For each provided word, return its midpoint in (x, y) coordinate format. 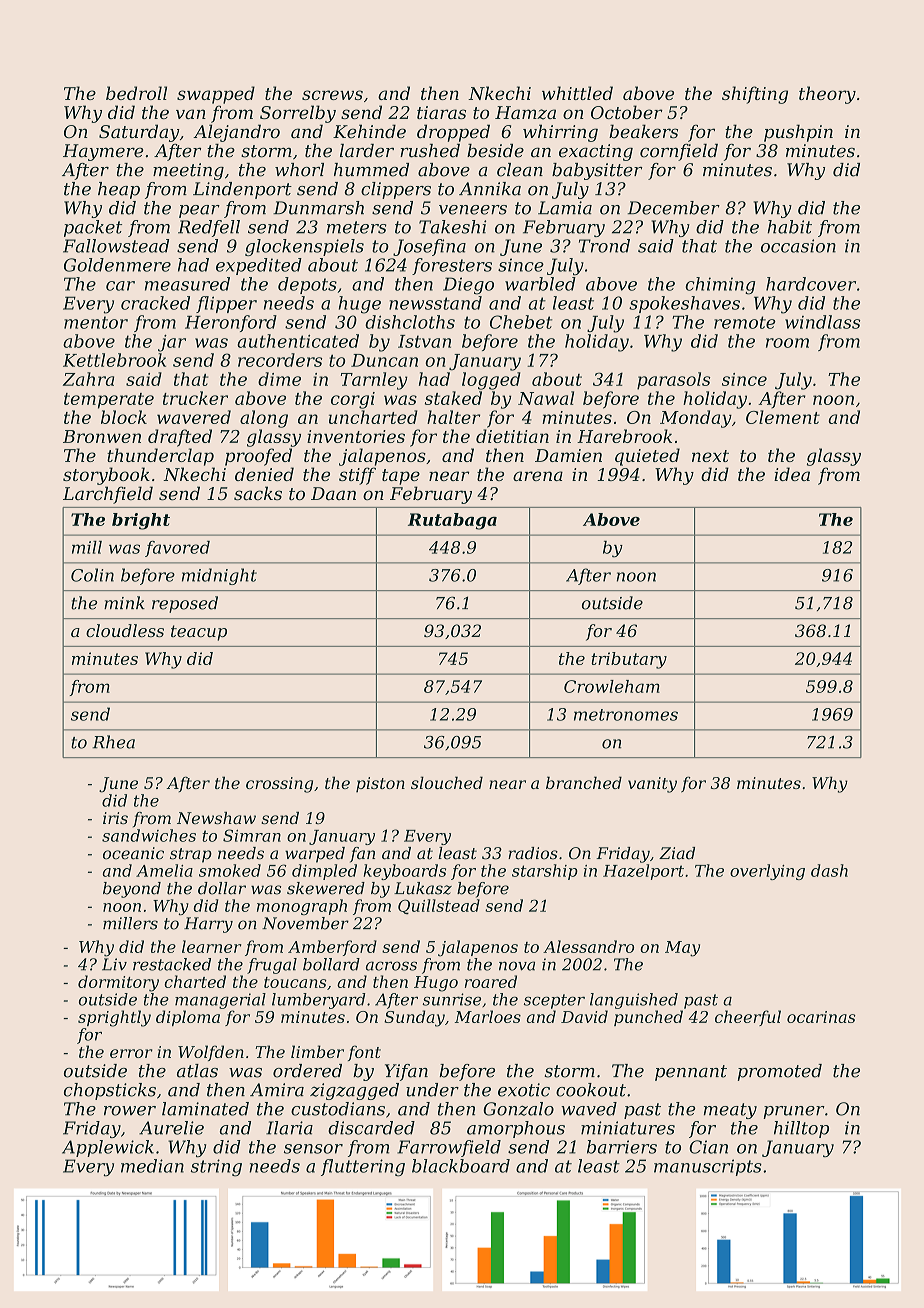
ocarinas (821, 1017)
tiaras (441, 112)
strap (191, 855)
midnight (219, 576)
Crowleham (612, 686)
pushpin (798, 133)
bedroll (136, 93)
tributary (629, 660)
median (152, 1166)
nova (517, 966)
